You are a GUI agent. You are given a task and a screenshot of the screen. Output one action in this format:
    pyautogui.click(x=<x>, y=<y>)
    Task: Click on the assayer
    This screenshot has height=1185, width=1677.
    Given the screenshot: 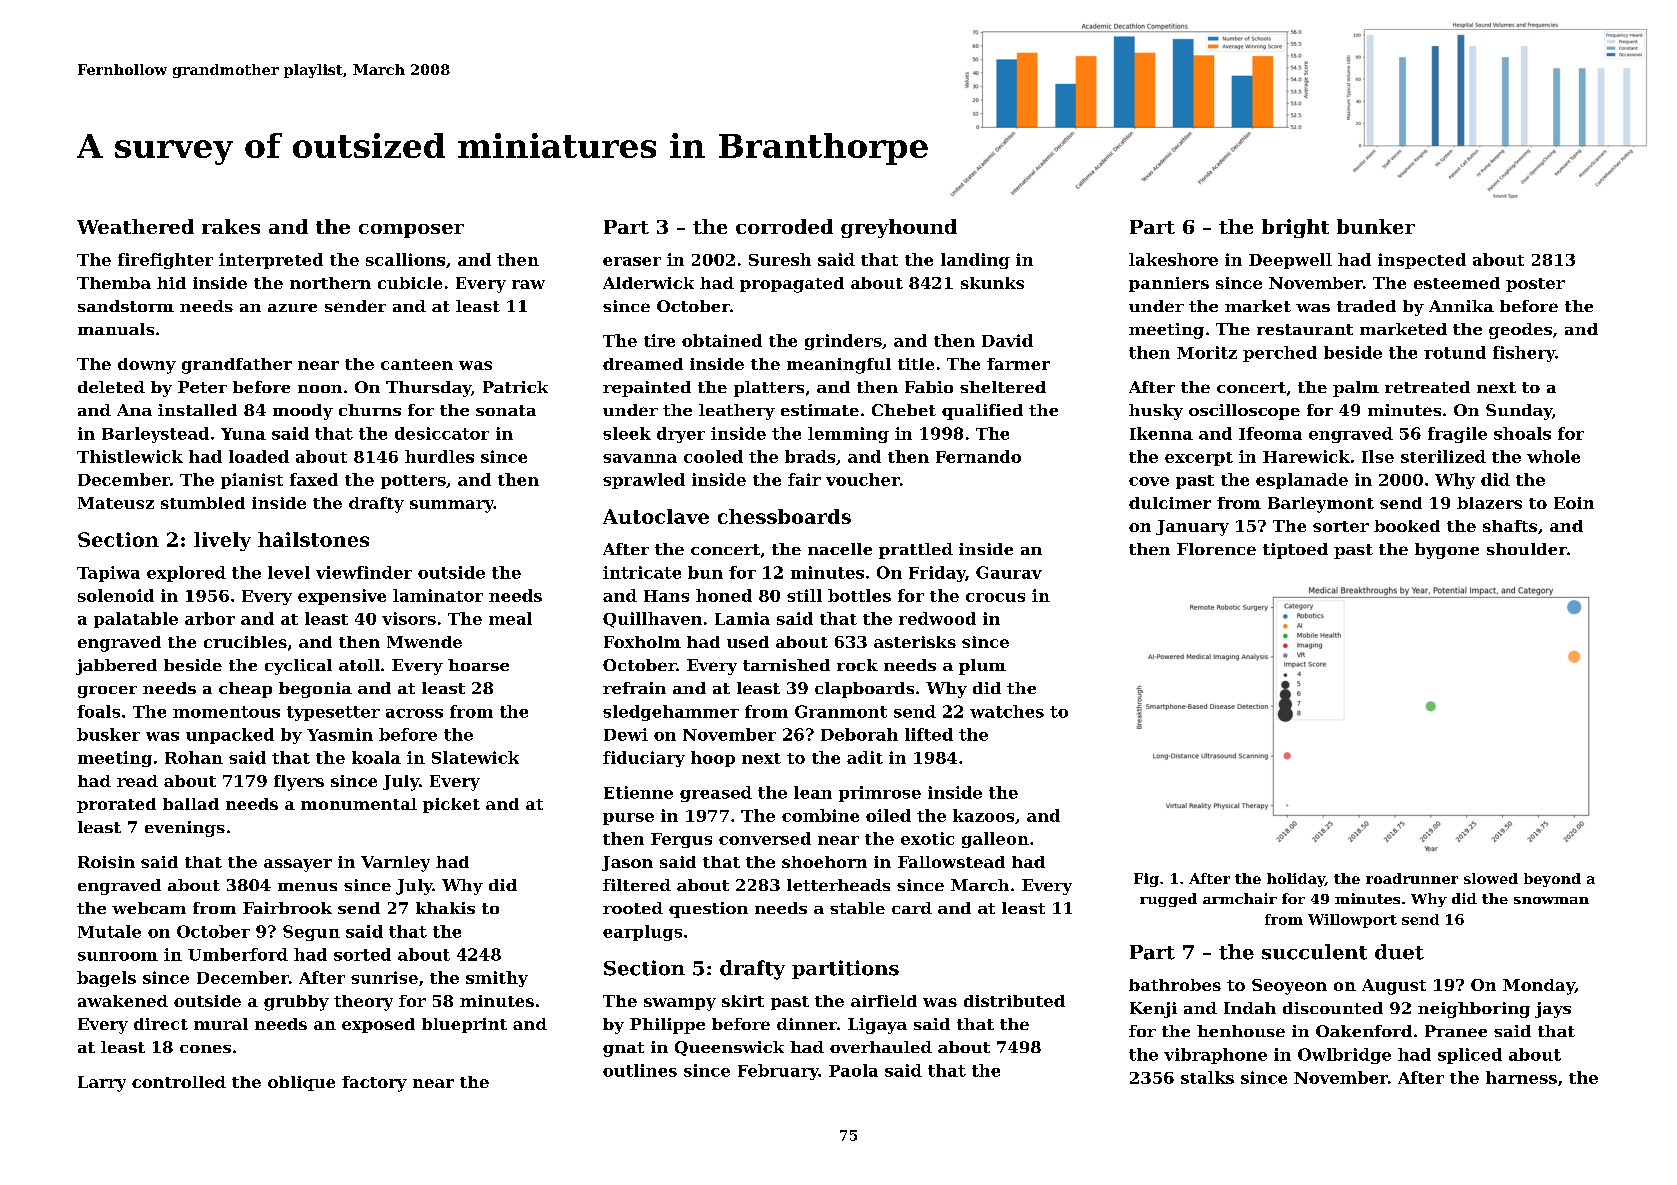 What is the action you would take?
    pyautogui.click(x=298, y=865)
